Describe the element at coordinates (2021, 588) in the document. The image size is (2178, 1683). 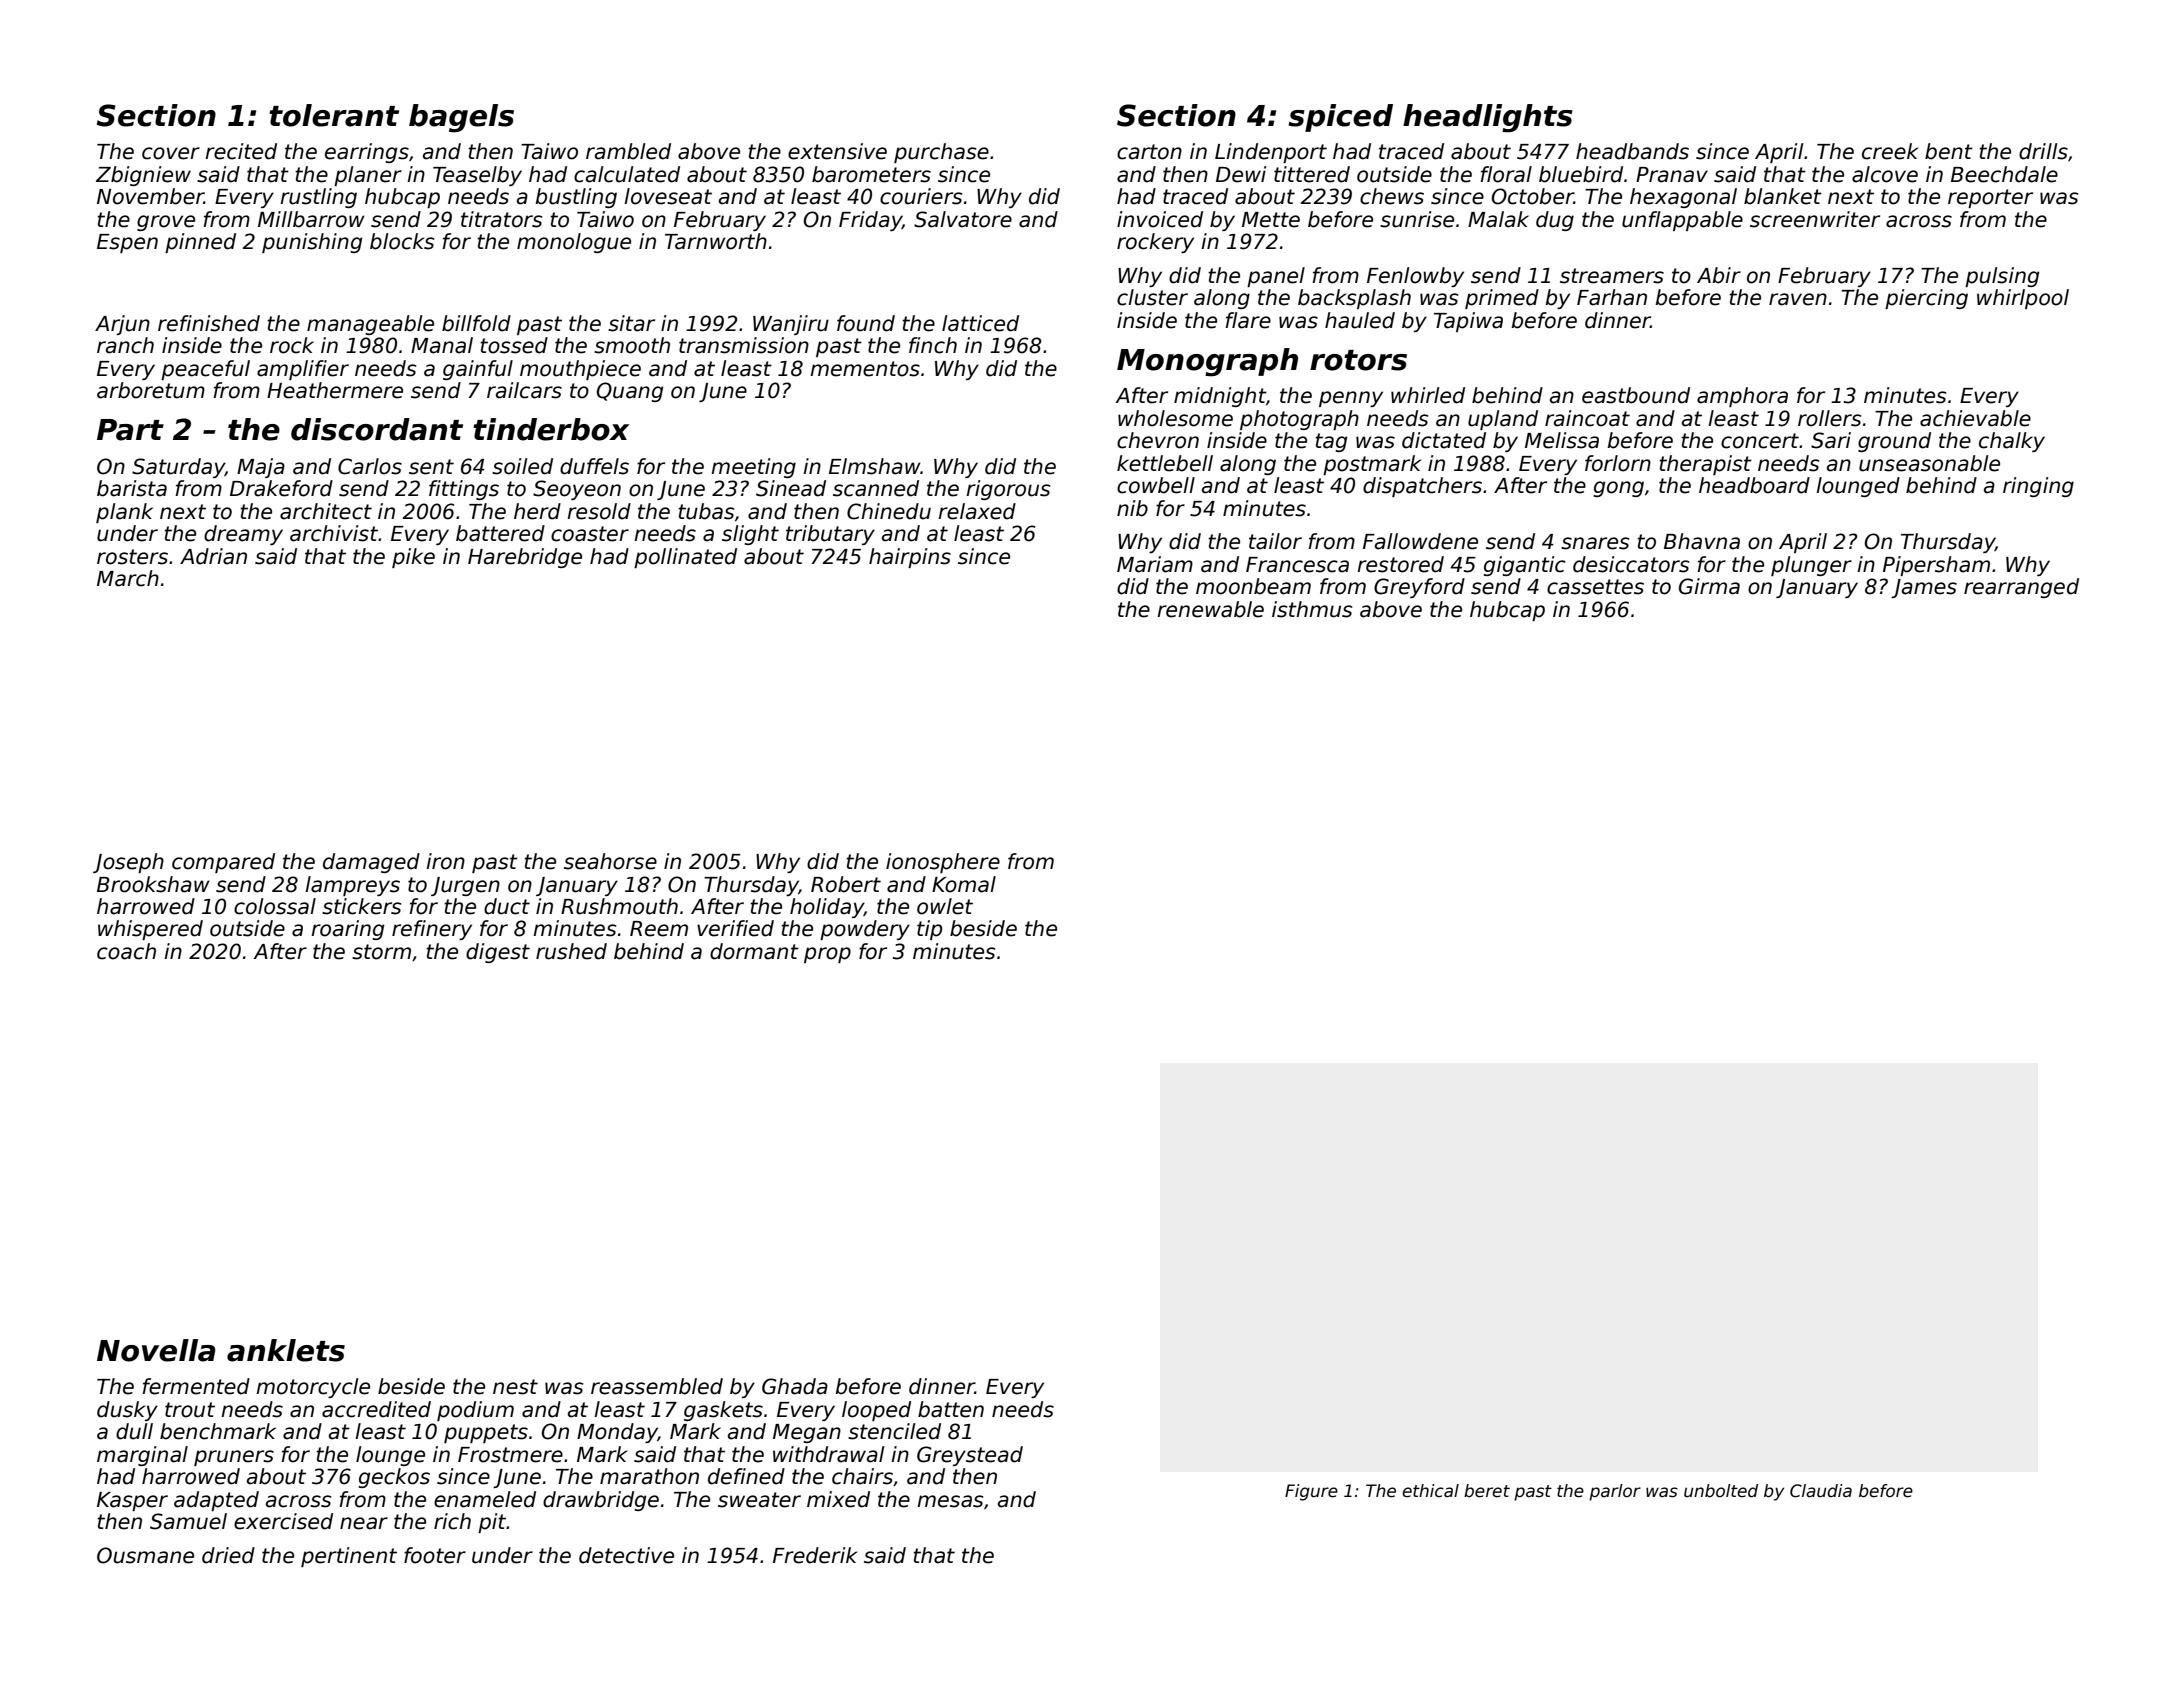
I see `rearranged` at that location.
